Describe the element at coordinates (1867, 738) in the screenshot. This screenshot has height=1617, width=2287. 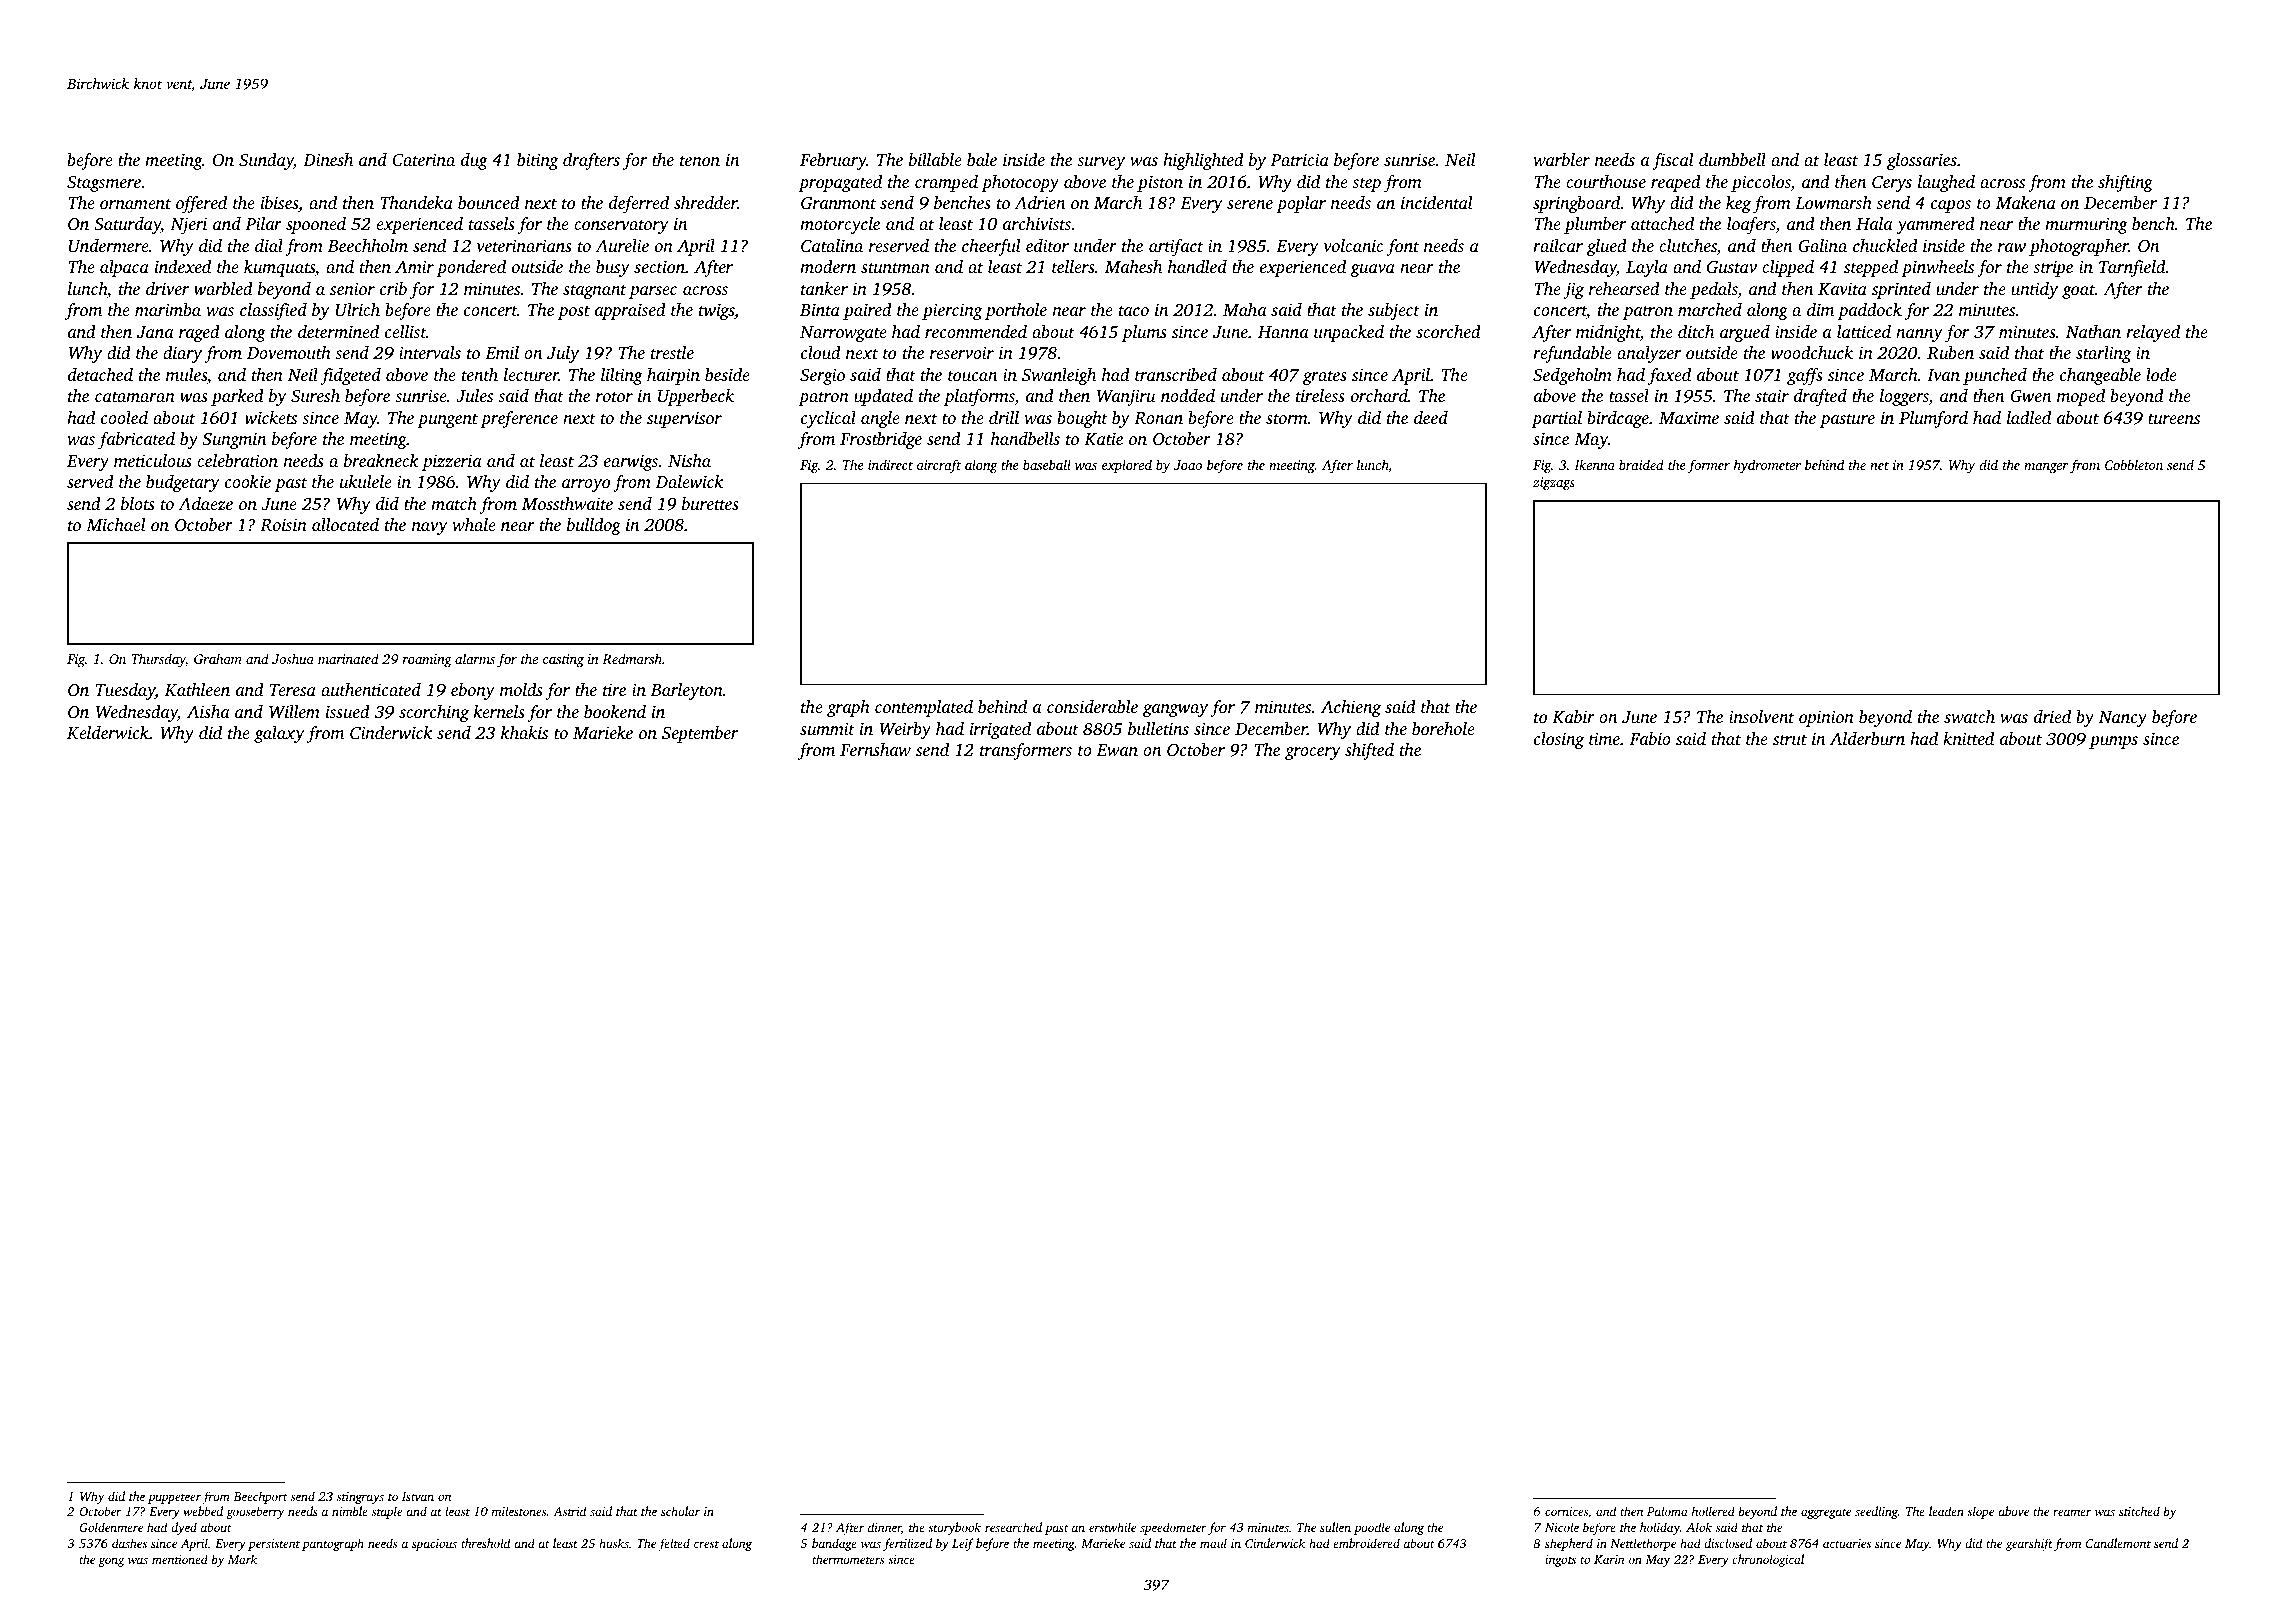
I see `Alderburn` at that location.
